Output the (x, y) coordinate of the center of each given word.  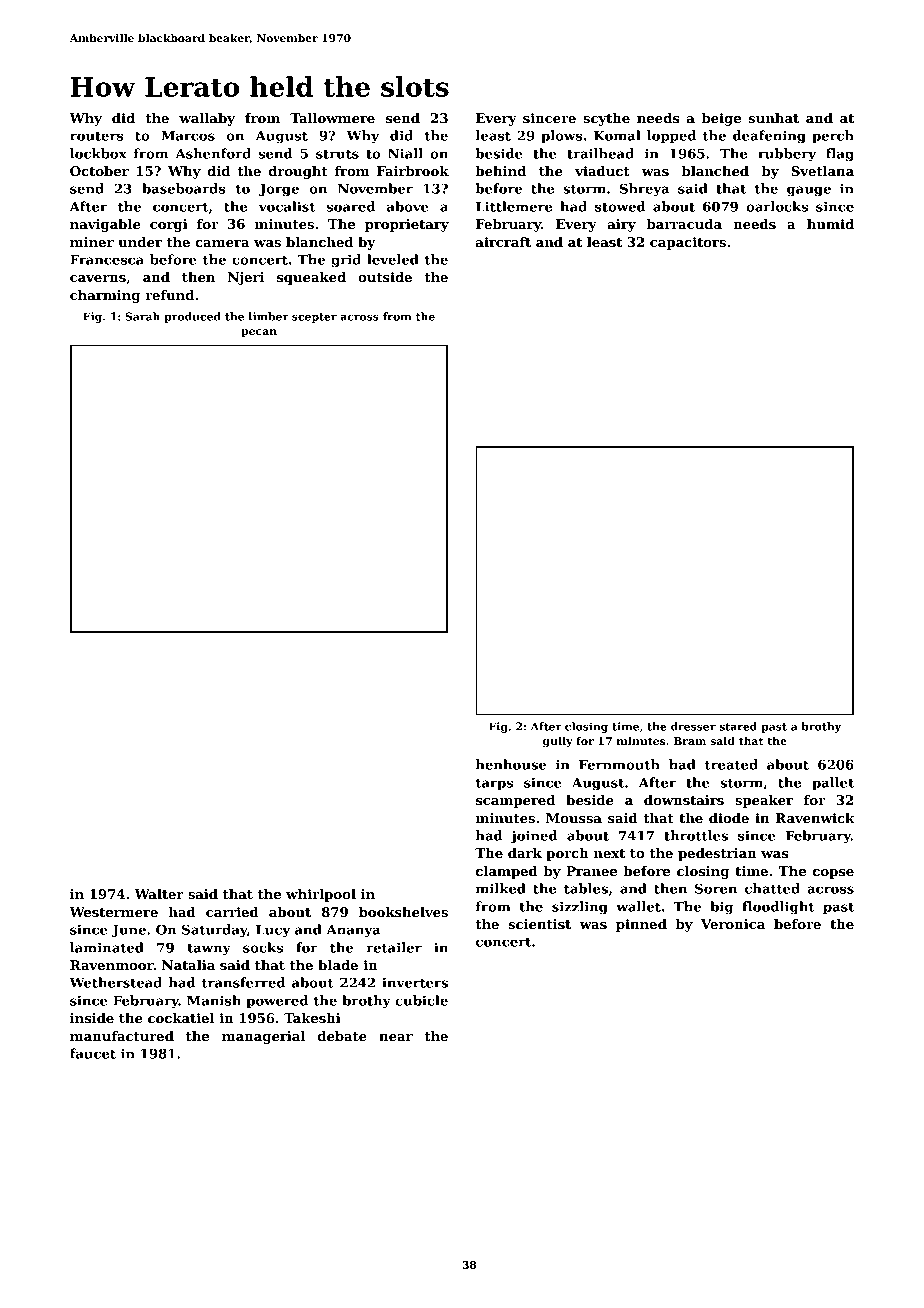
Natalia (188, 965)
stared (738, 726)
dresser (693, 726)
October (99, 171)
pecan (259, 333)
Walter (159, 894)
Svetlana (822, 171)
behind (500, 171)
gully (558, 742)
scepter (314, 318)
